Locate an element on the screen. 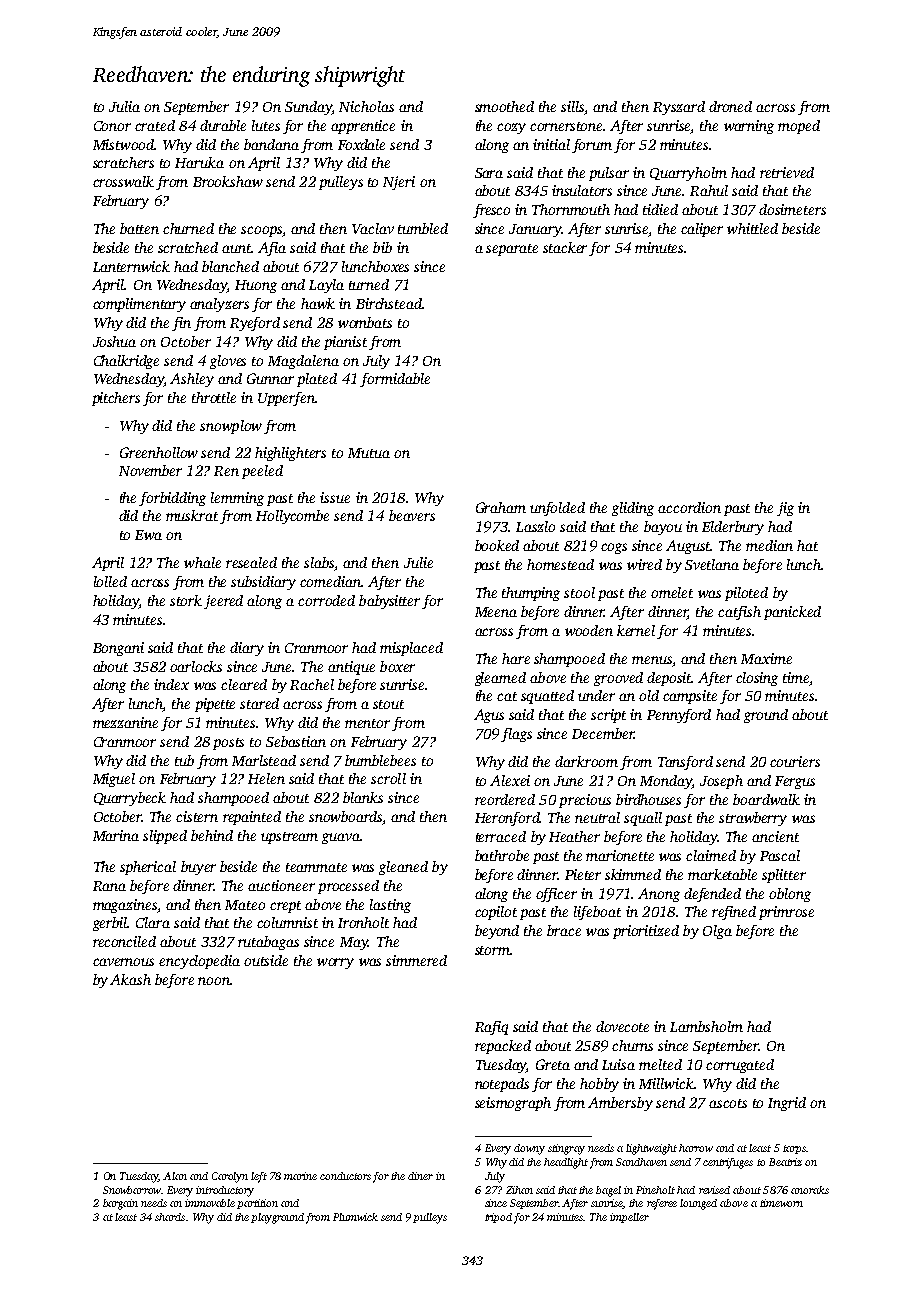 This screenshot has height=1308, width=924. Maxime is located at coordinates (766, 658).
